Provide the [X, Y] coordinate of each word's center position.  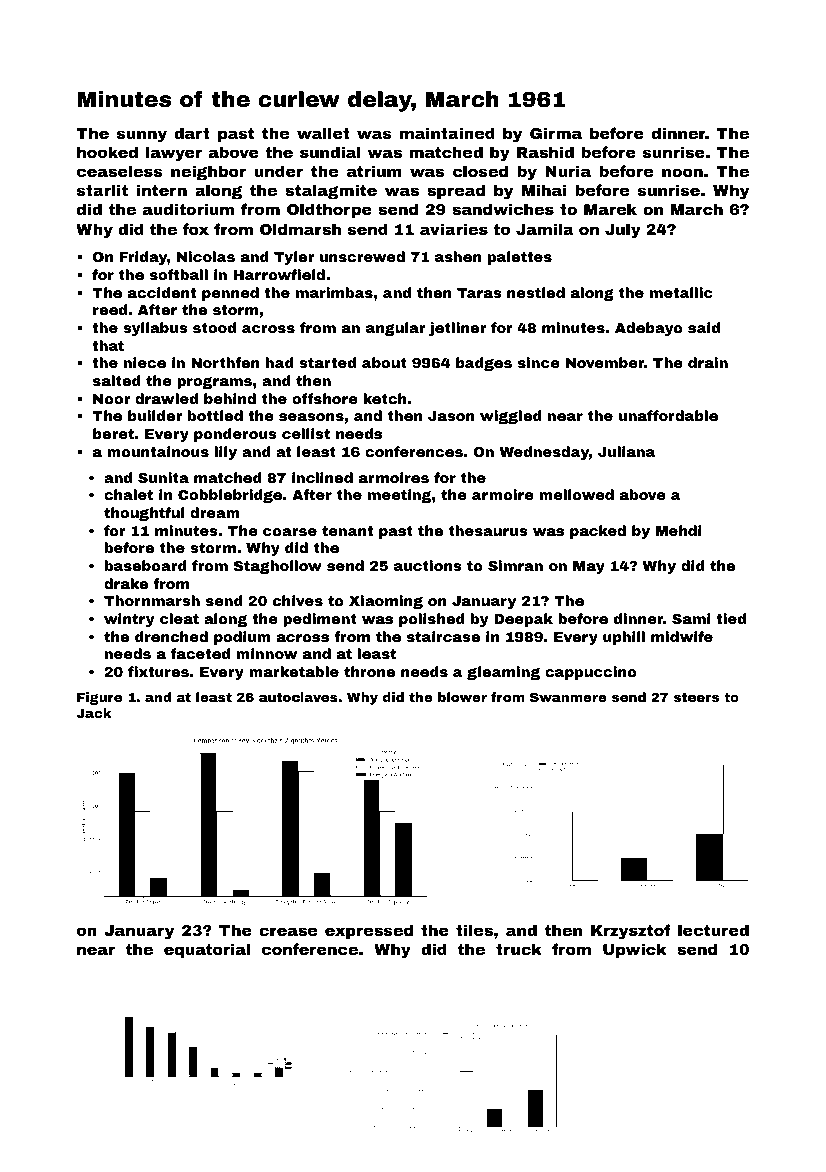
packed [598, 532]
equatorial [207, 950]
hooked [107, 152]
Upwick [634, 950]
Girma [556, 133]
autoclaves [298, 697]
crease [288, 931]
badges [484, 364]
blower [462, 697]
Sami [691, 618]
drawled [166, 398]
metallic [681, 292]
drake [126, 583]
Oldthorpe [329, 210]
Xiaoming [386, 602]
